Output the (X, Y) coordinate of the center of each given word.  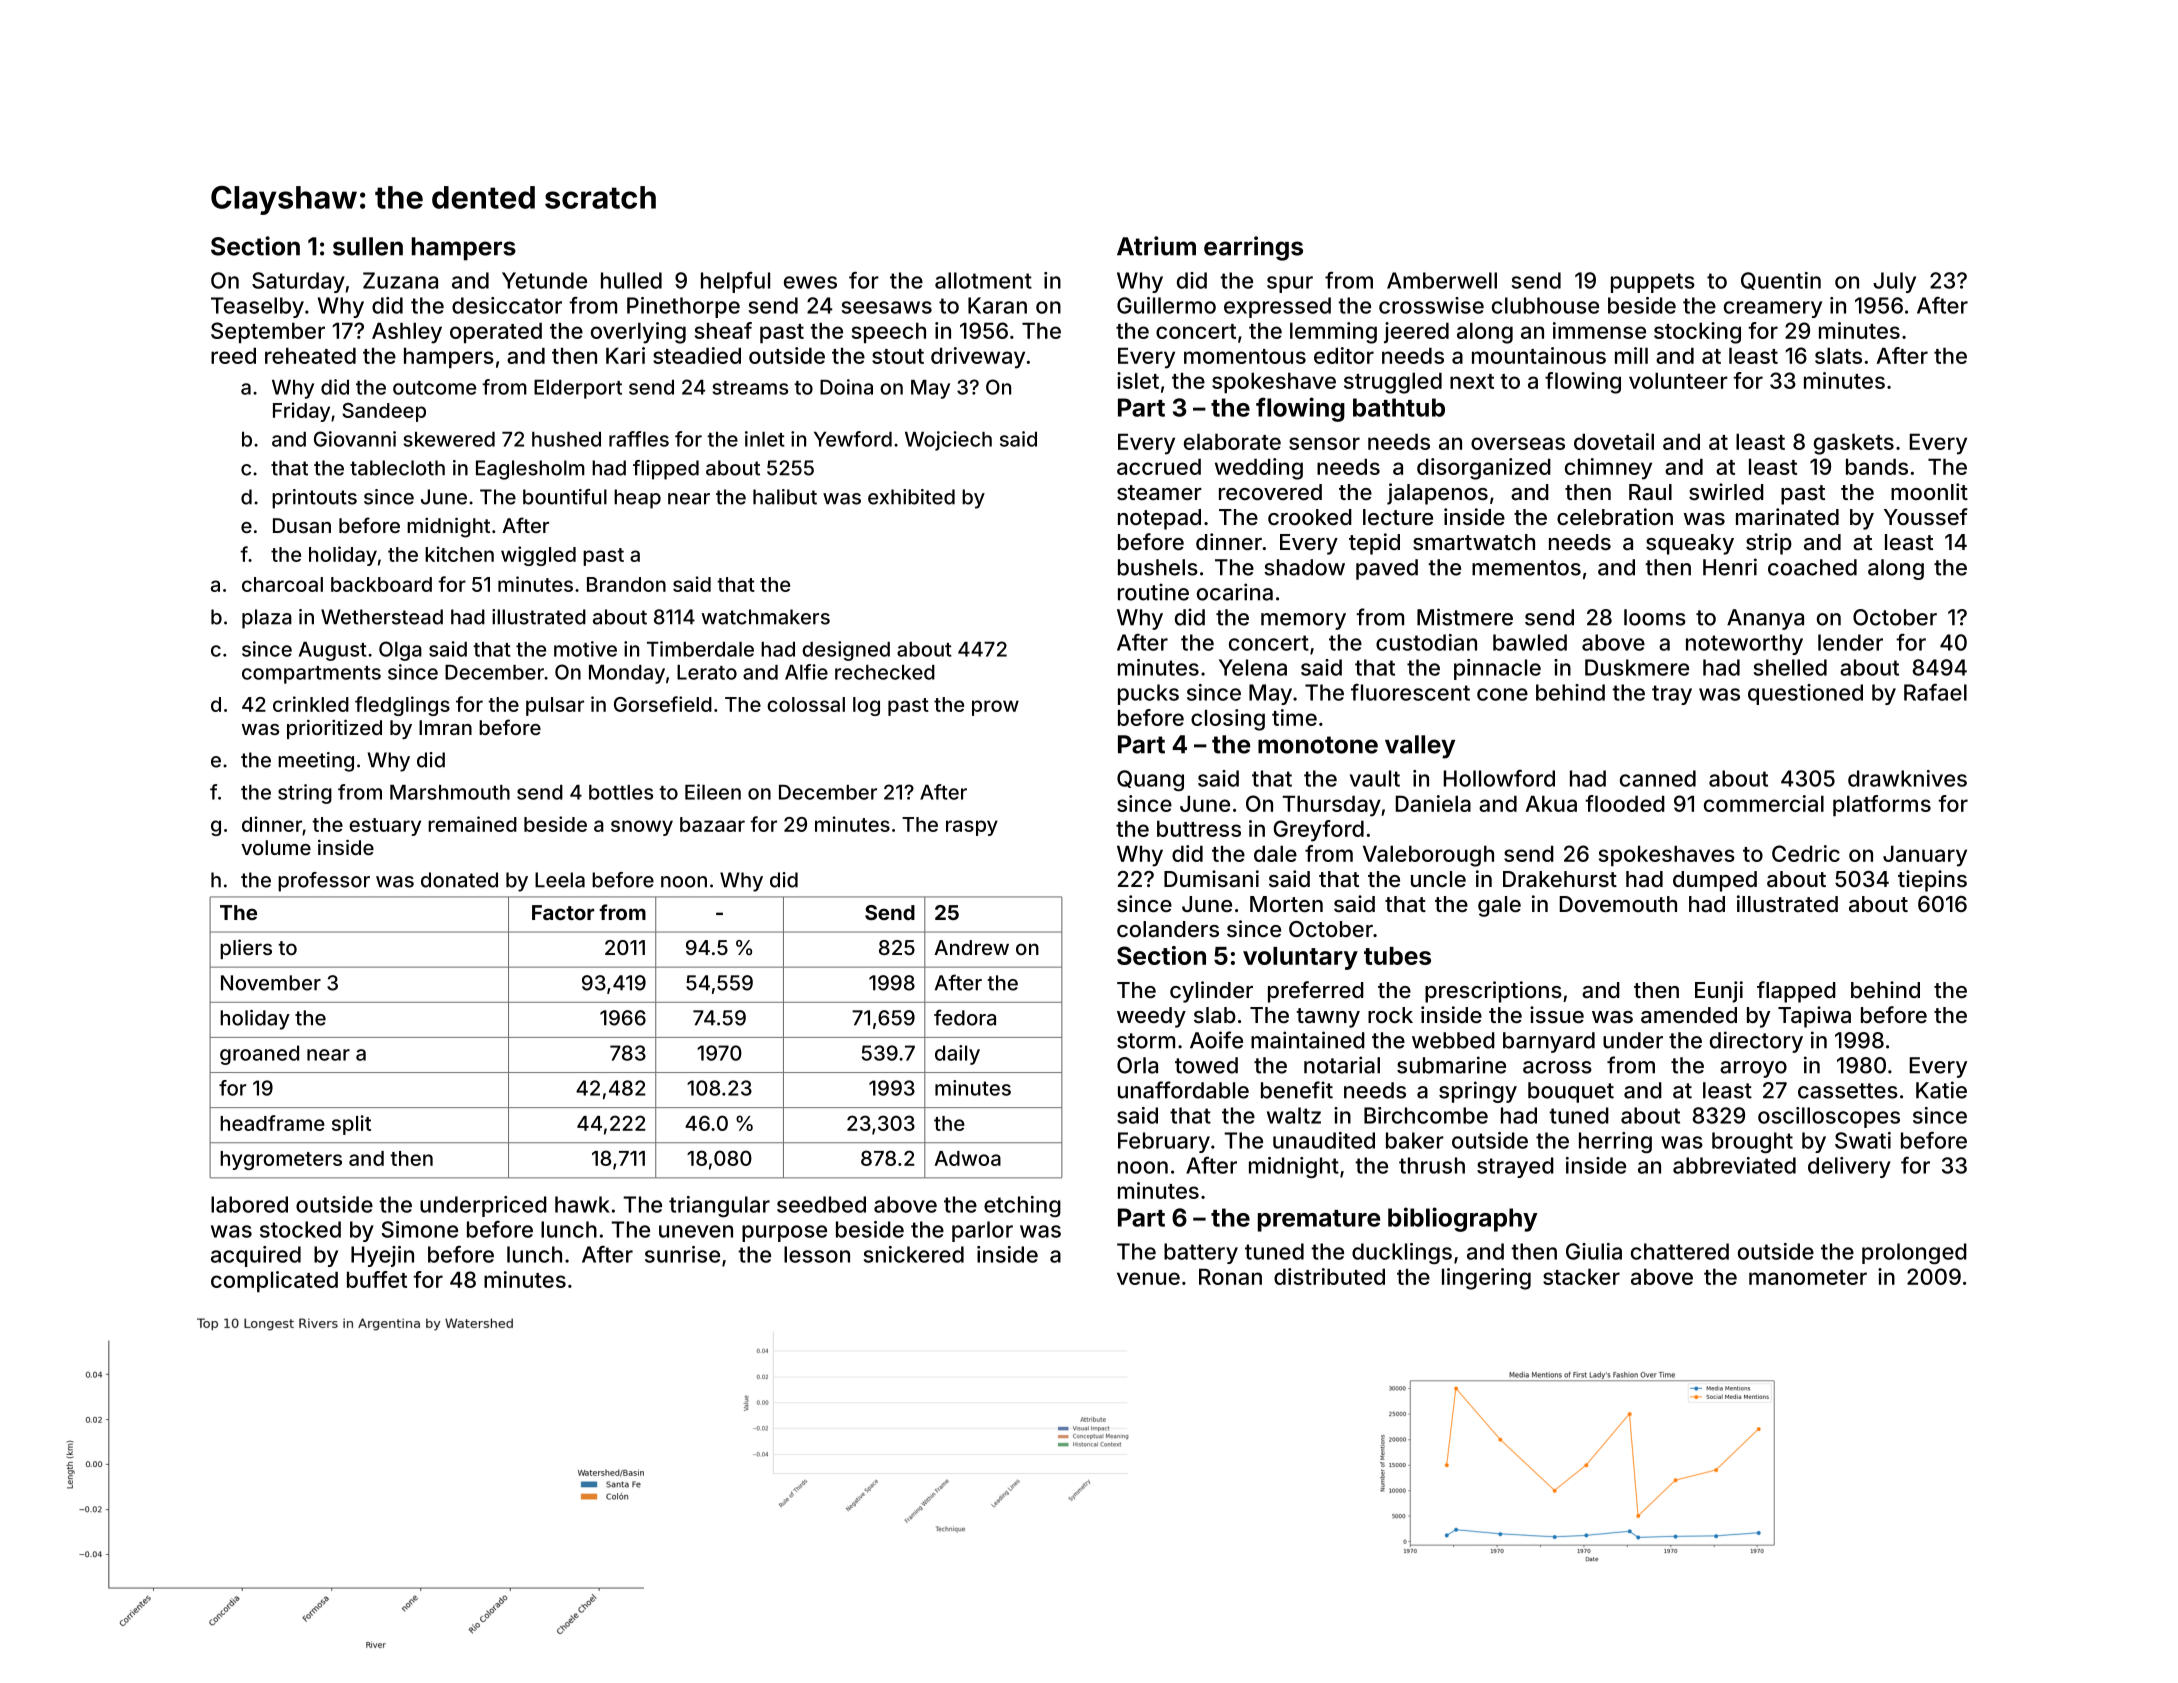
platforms (1882, 805)
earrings (1253, 248)
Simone (419, 1229)
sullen (368, 246)
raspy (972, 828)
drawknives (1907, 778)
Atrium (1156, 246)
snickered (914, 1254)
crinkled (311, 704)
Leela (560, 880)
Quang (1150, 780)
